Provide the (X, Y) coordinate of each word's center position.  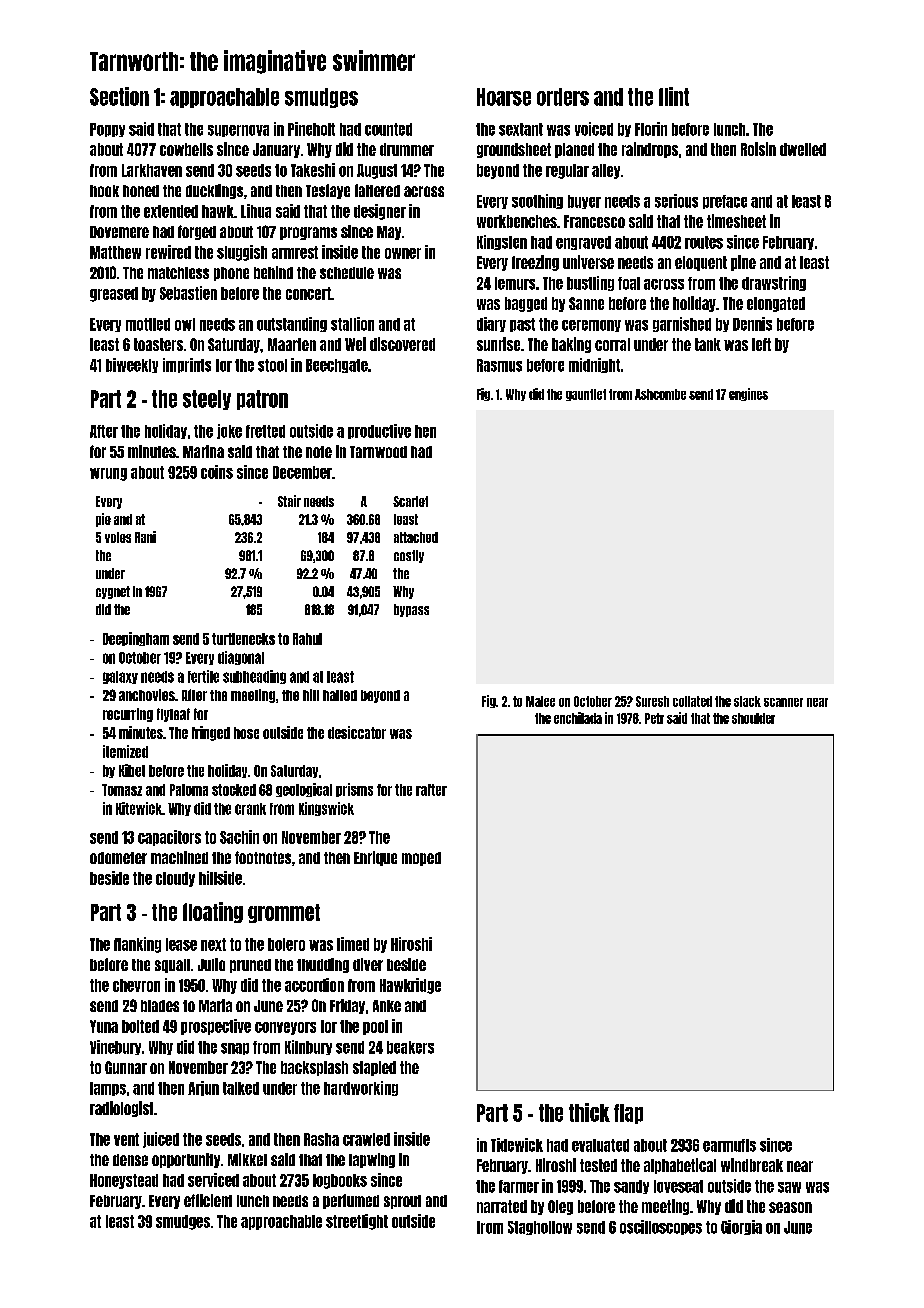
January (276, 150)
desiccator (357, 732)
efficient (208, 1200)
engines (748, 394)
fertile (203, 676)
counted (388, 129)
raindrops (650, 150)
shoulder (753, 718)
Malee (540, 701)
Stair (289, 501)
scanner (783, 702)
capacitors (169, 838)
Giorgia (741, 1227)
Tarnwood (378, 452)
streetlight (357, 1222)
